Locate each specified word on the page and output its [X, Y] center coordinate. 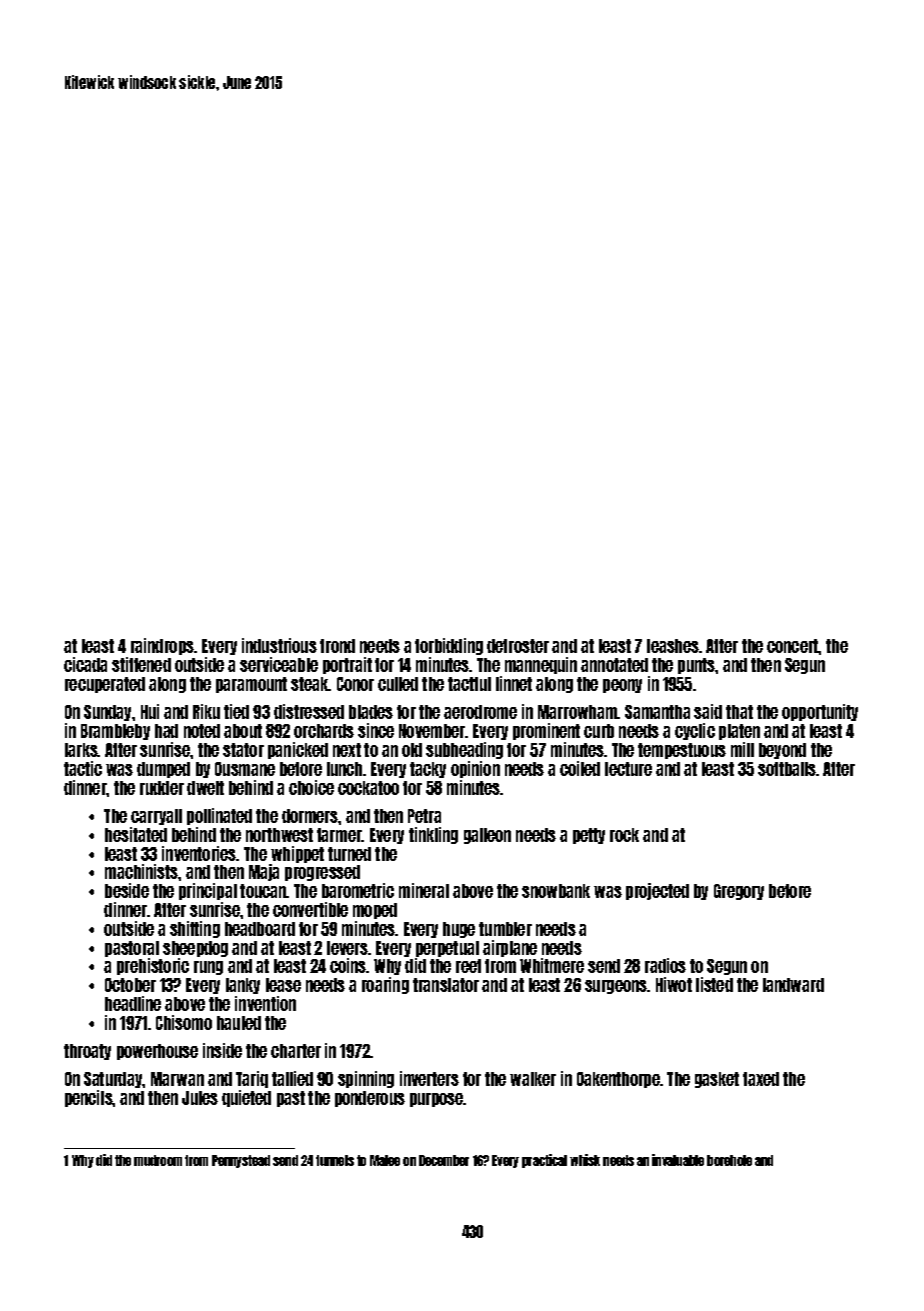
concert [793, 646]
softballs [787, 769]
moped [375, 911]
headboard [260, 929]
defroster [518, 646]
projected [657, 891]
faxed [761, 1079]
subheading [464, 750]
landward [793, 985]
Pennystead [241, 1161]
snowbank [556, 891]
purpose [437, 1100]
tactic [83, 768]
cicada [85, 664]
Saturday [113, 1080]
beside [127, 890]
